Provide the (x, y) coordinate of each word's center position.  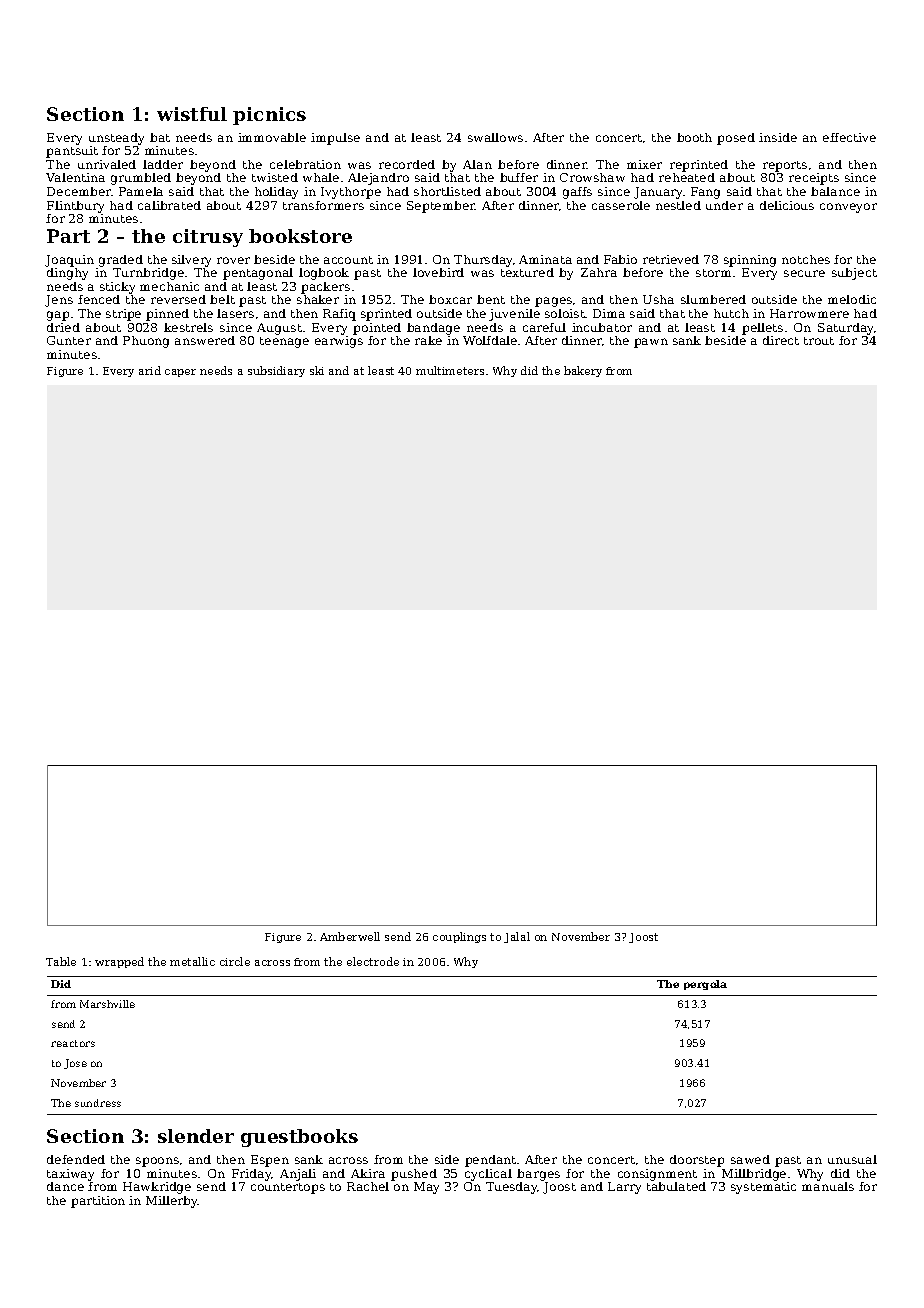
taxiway (70, 1175)
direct (781, 340)
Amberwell (350, 936)
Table (61, 961)
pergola (705, 985)
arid (150, 370)
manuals (828, 1186)
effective (849, 137)
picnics (269, 116)
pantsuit (72, 152)
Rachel (368, 1186)
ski (317, 370)
